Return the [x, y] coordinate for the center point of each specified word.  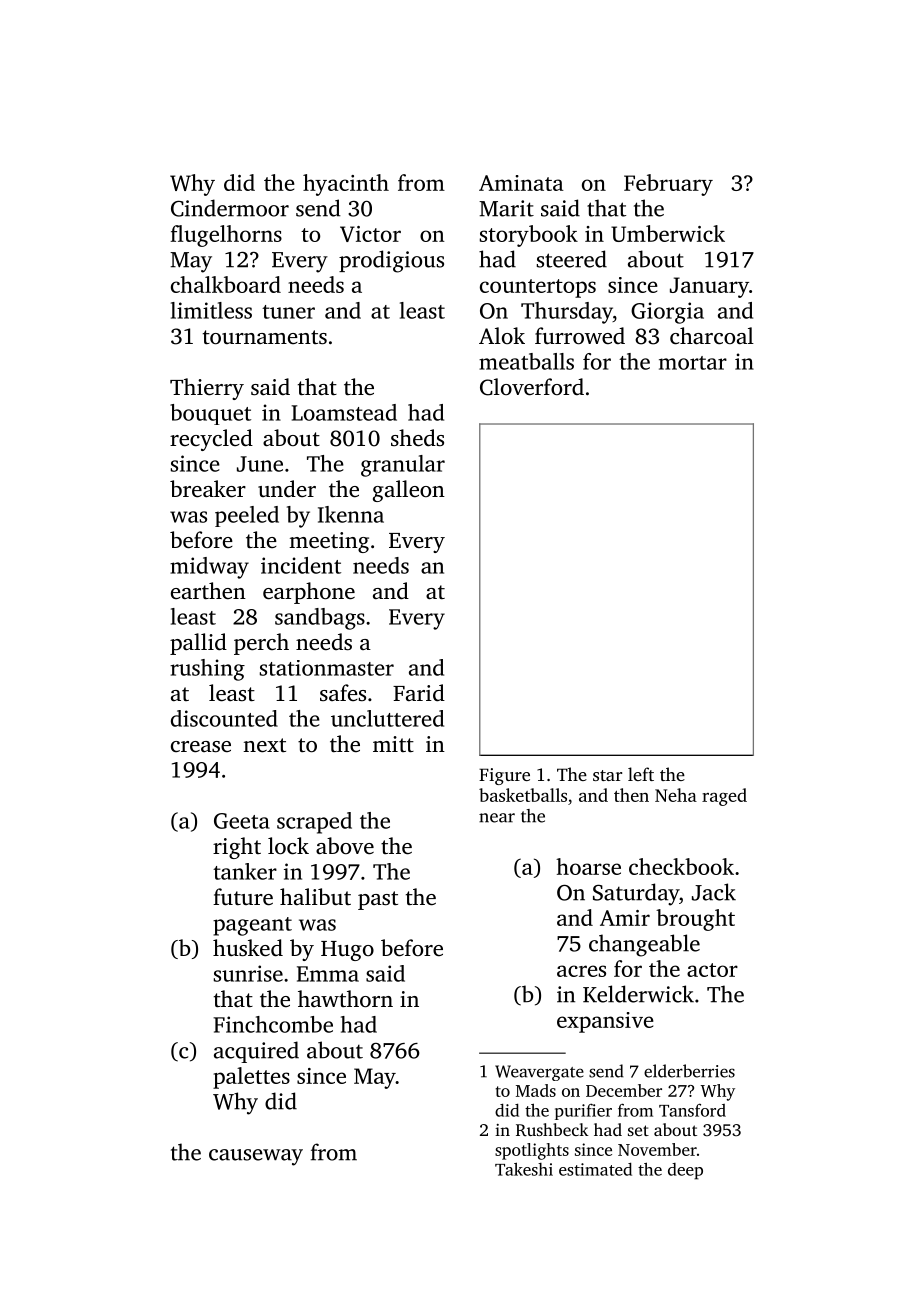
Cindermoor [230, 208]
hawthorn [345, 999]
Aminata [521, 183]
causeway [256, 1157]
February [668, 185]
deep [685, 1171]
